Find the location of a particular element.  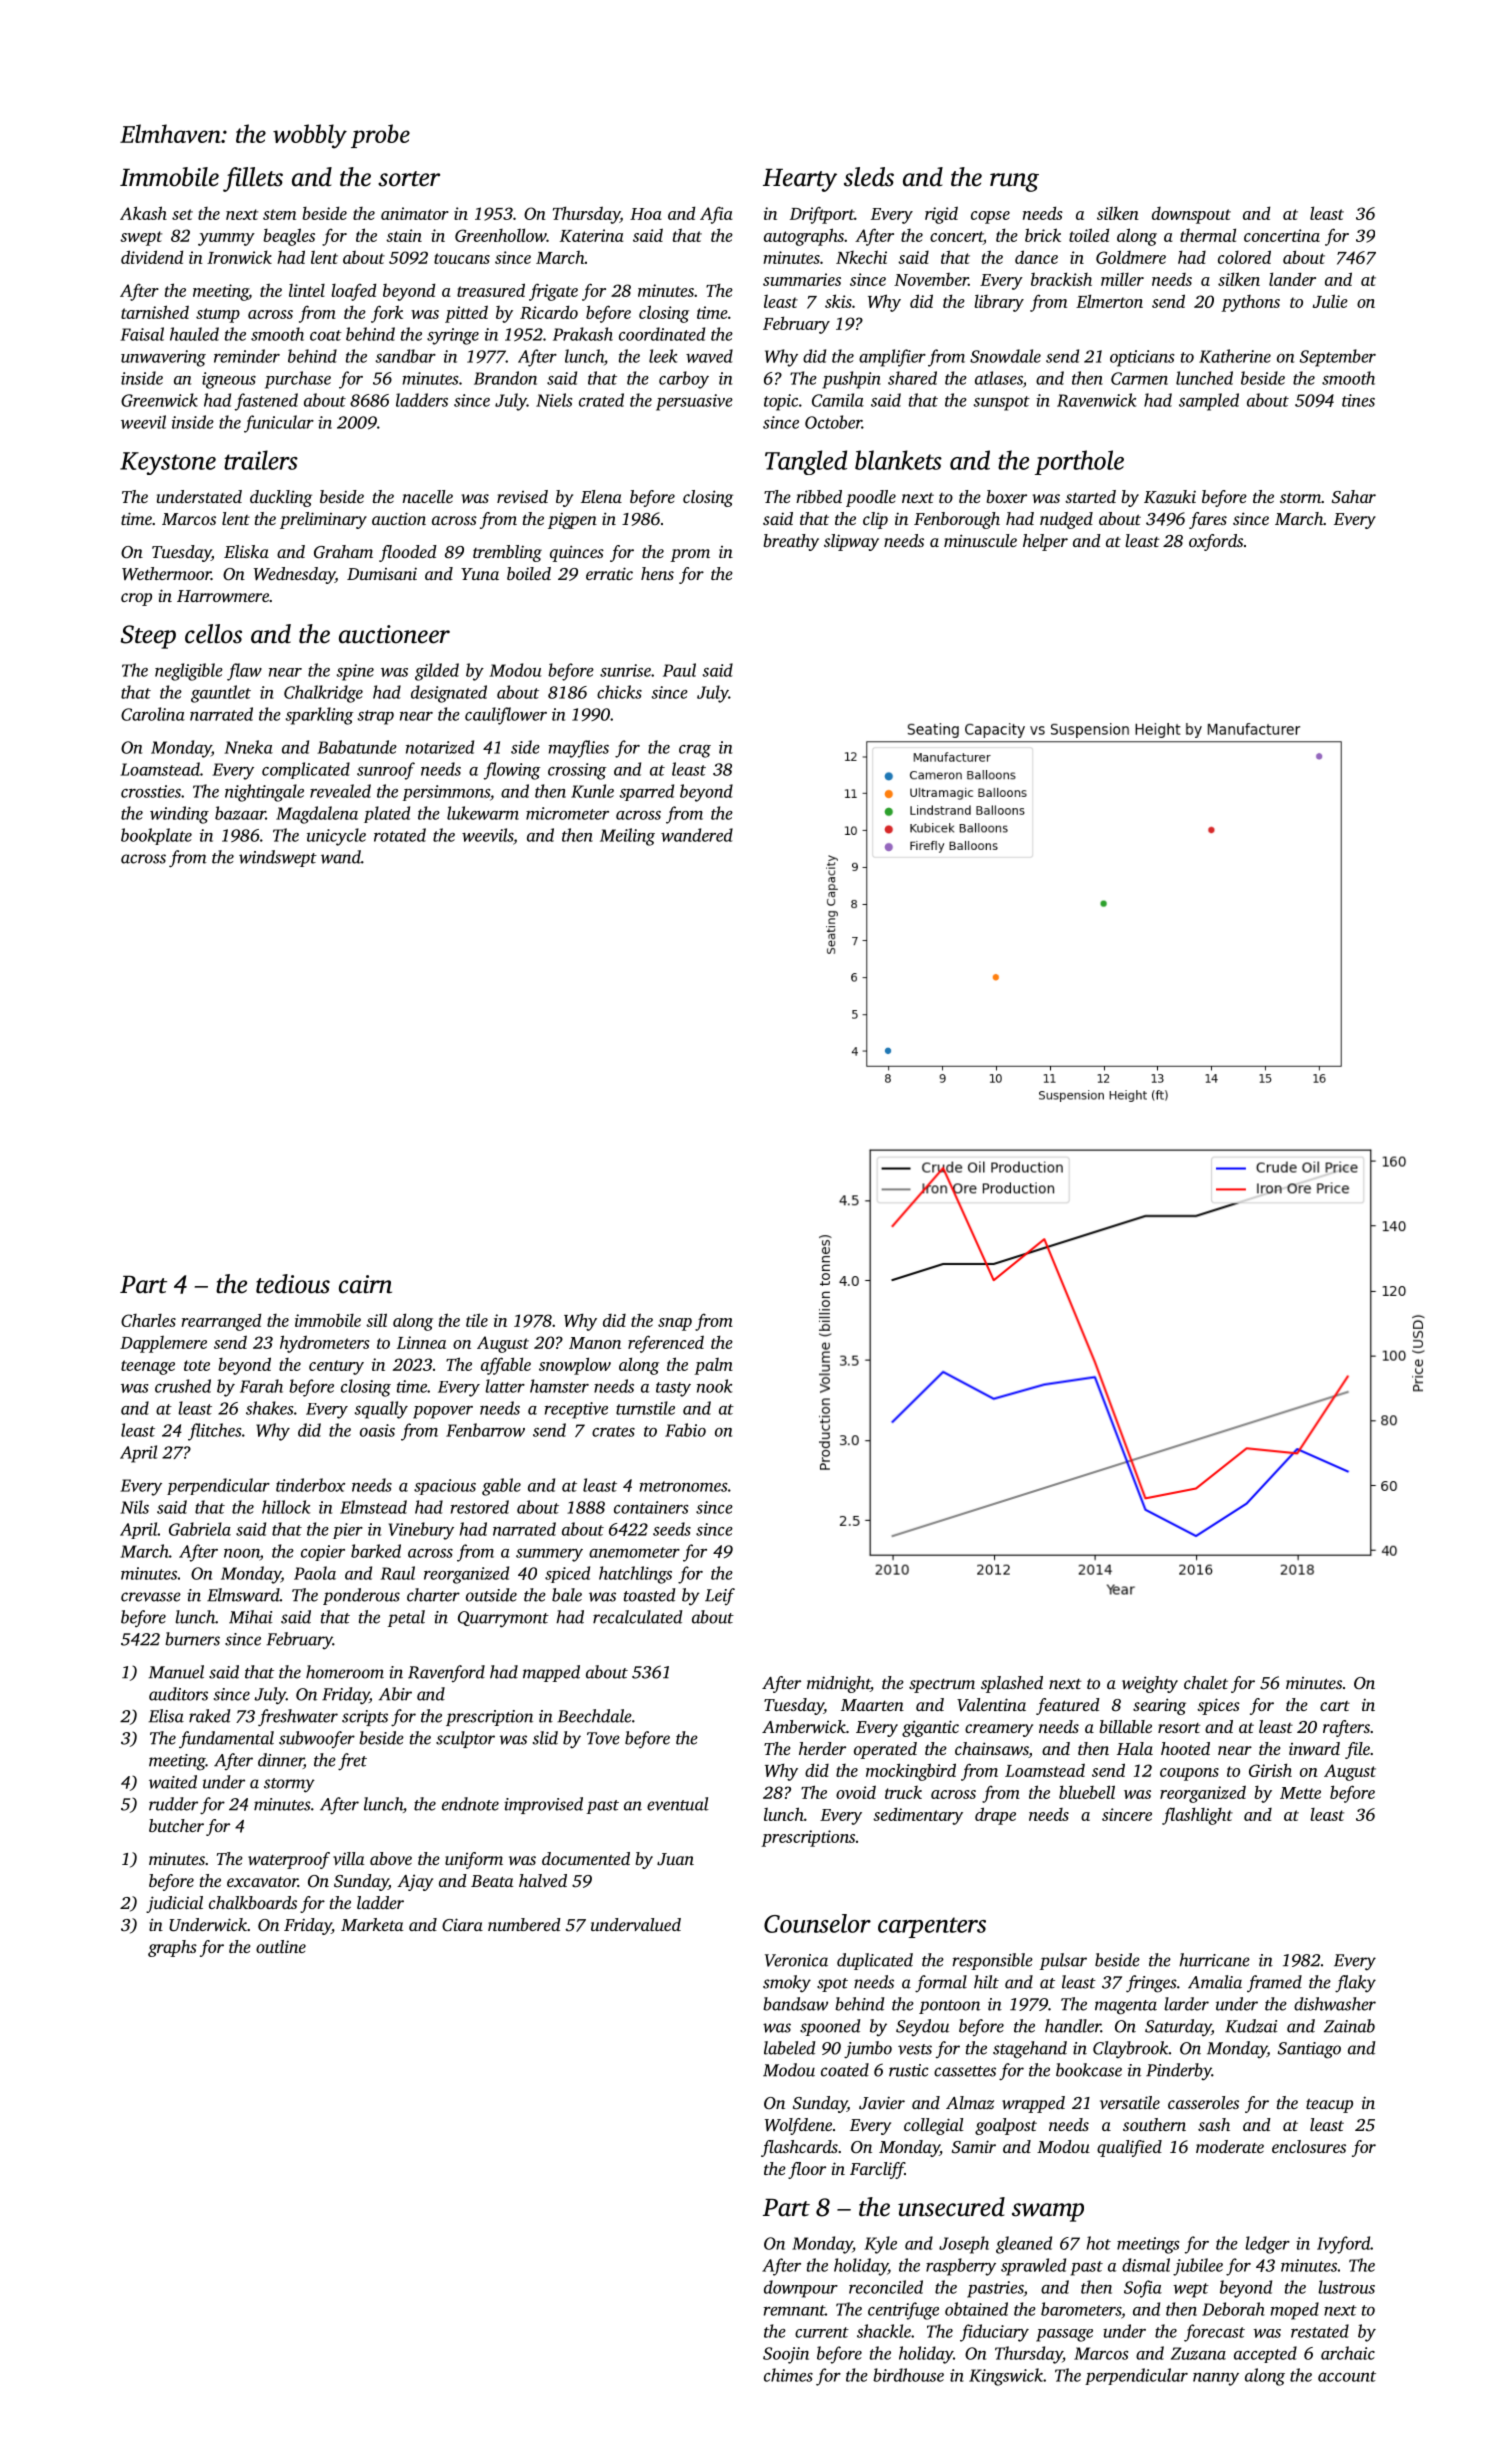

oxfords is located at coordinates (1216, 542).
